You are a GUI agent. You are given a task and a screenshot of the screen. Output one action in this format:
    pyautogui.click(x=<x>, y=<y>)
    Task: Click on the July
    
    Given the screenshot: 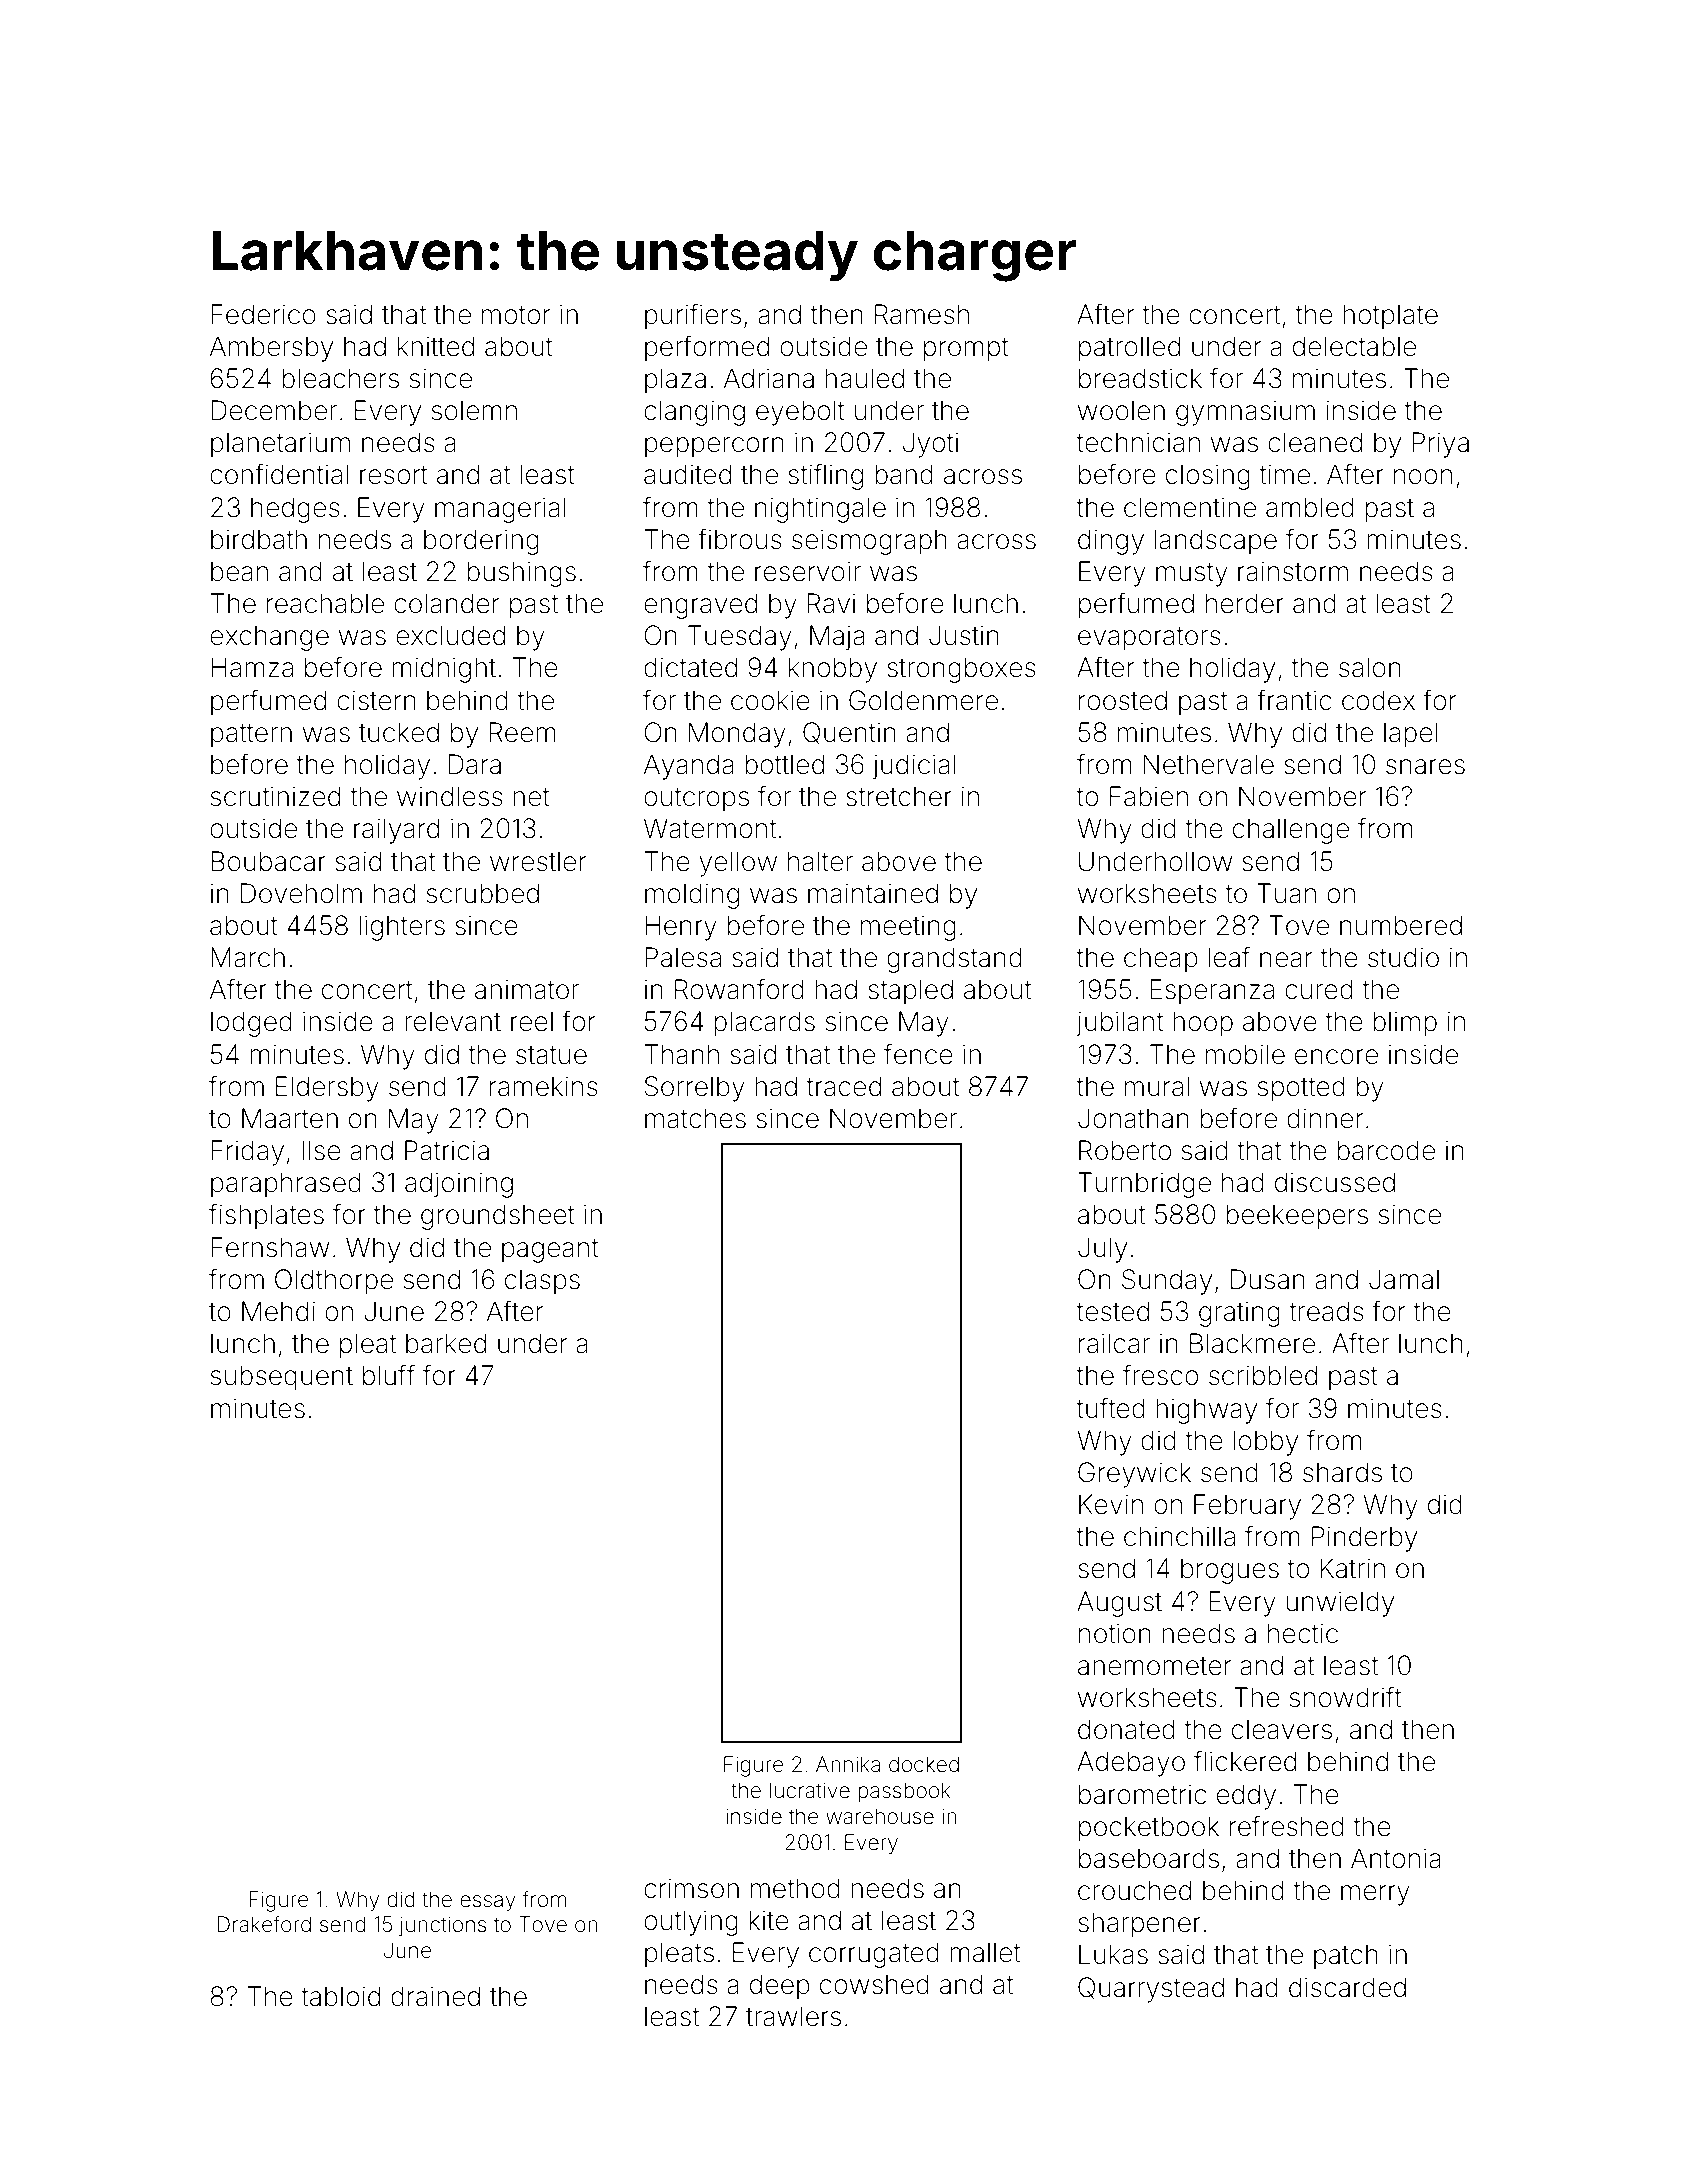 What is the action you would take?
    pyautogui.click(x=1102, y=1250)
